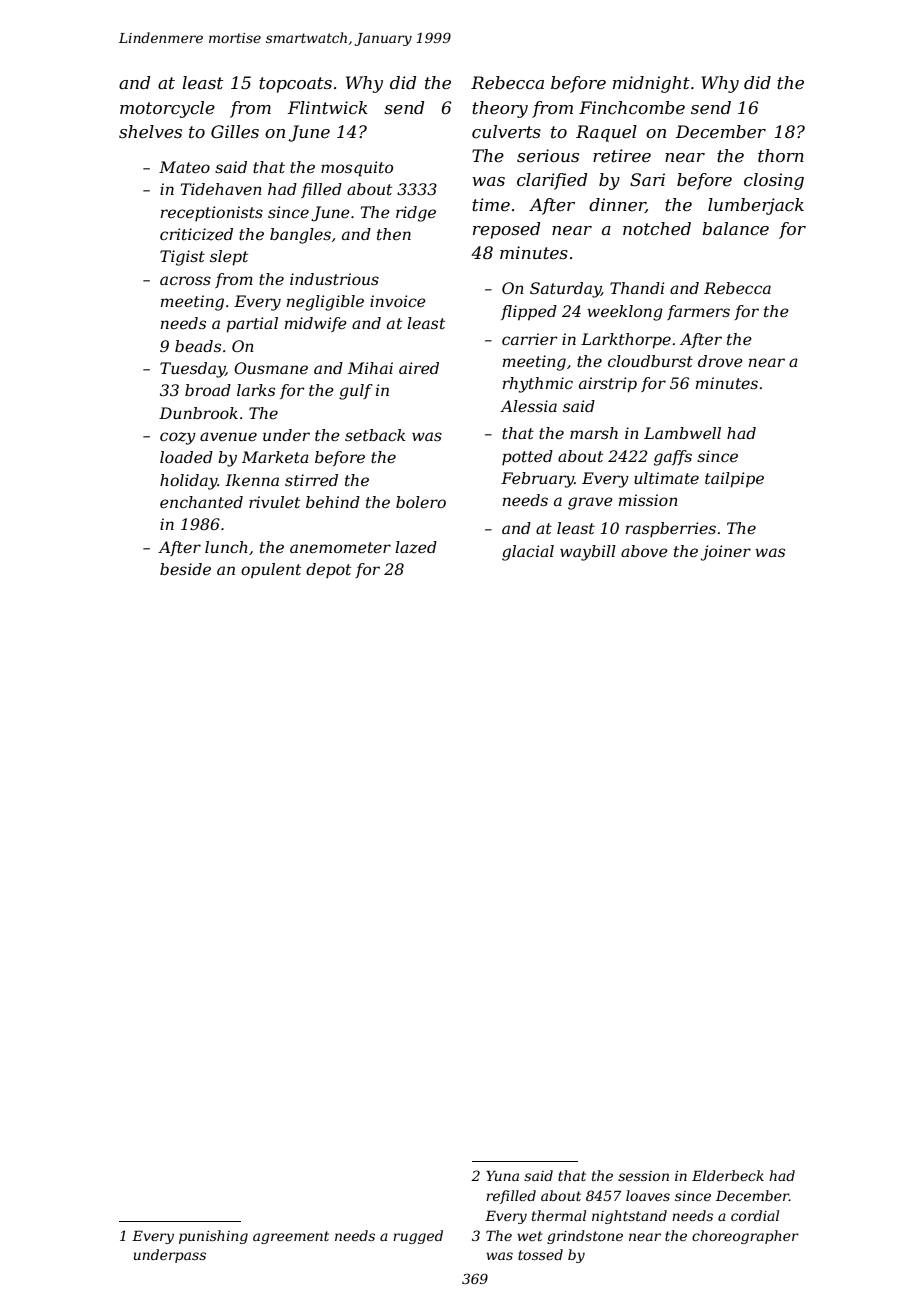 This screenshot has height=1308, width=924. What do you see at coordinates (528, 553) in the screenshot?
I see `glacial` at bounding box center [528, 553].
